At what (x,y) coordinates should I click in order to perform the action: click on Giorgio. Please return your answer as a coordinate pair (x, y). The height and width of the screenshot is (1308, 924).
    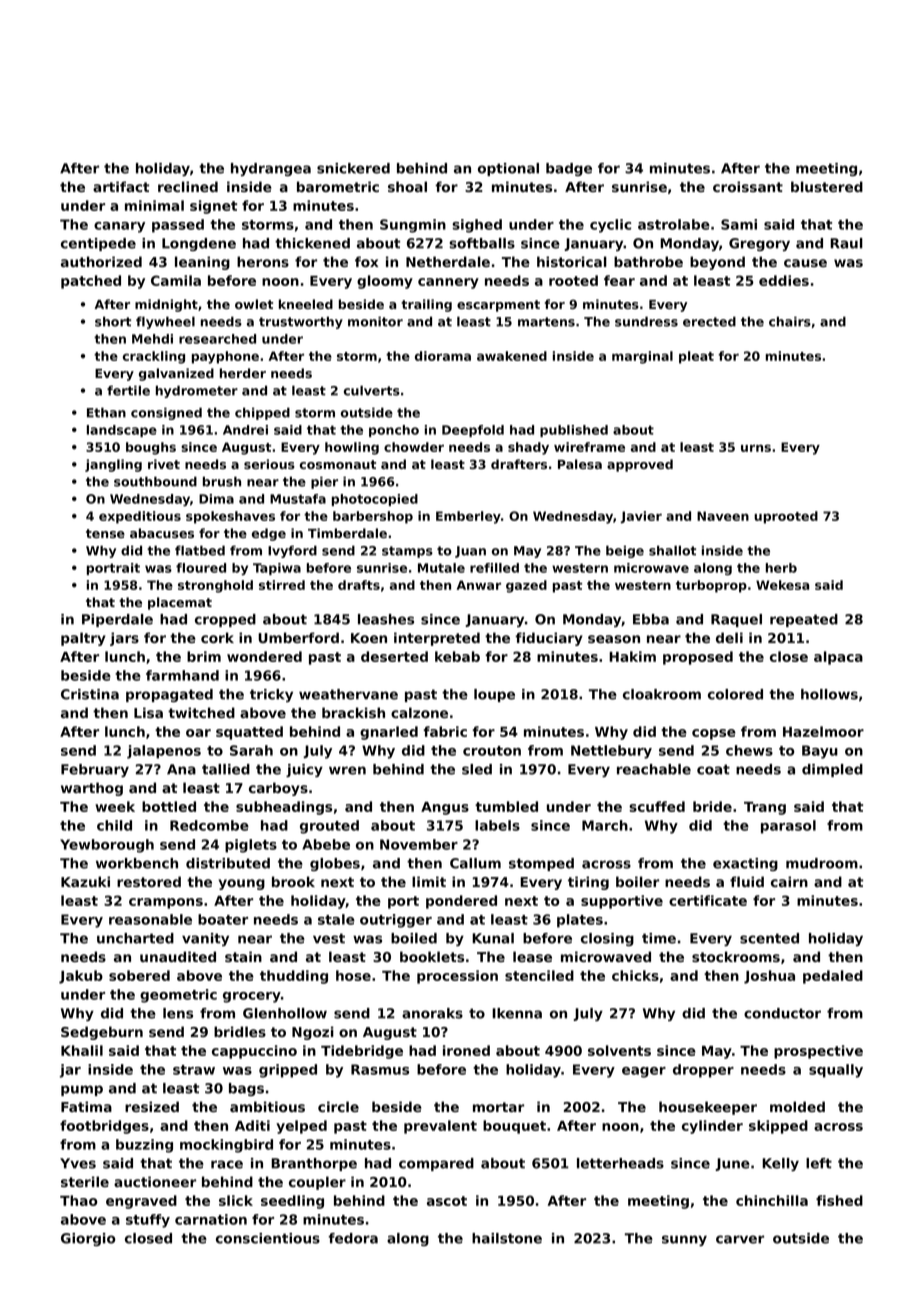
    Looking at the image, I should click on (88, 1239).
